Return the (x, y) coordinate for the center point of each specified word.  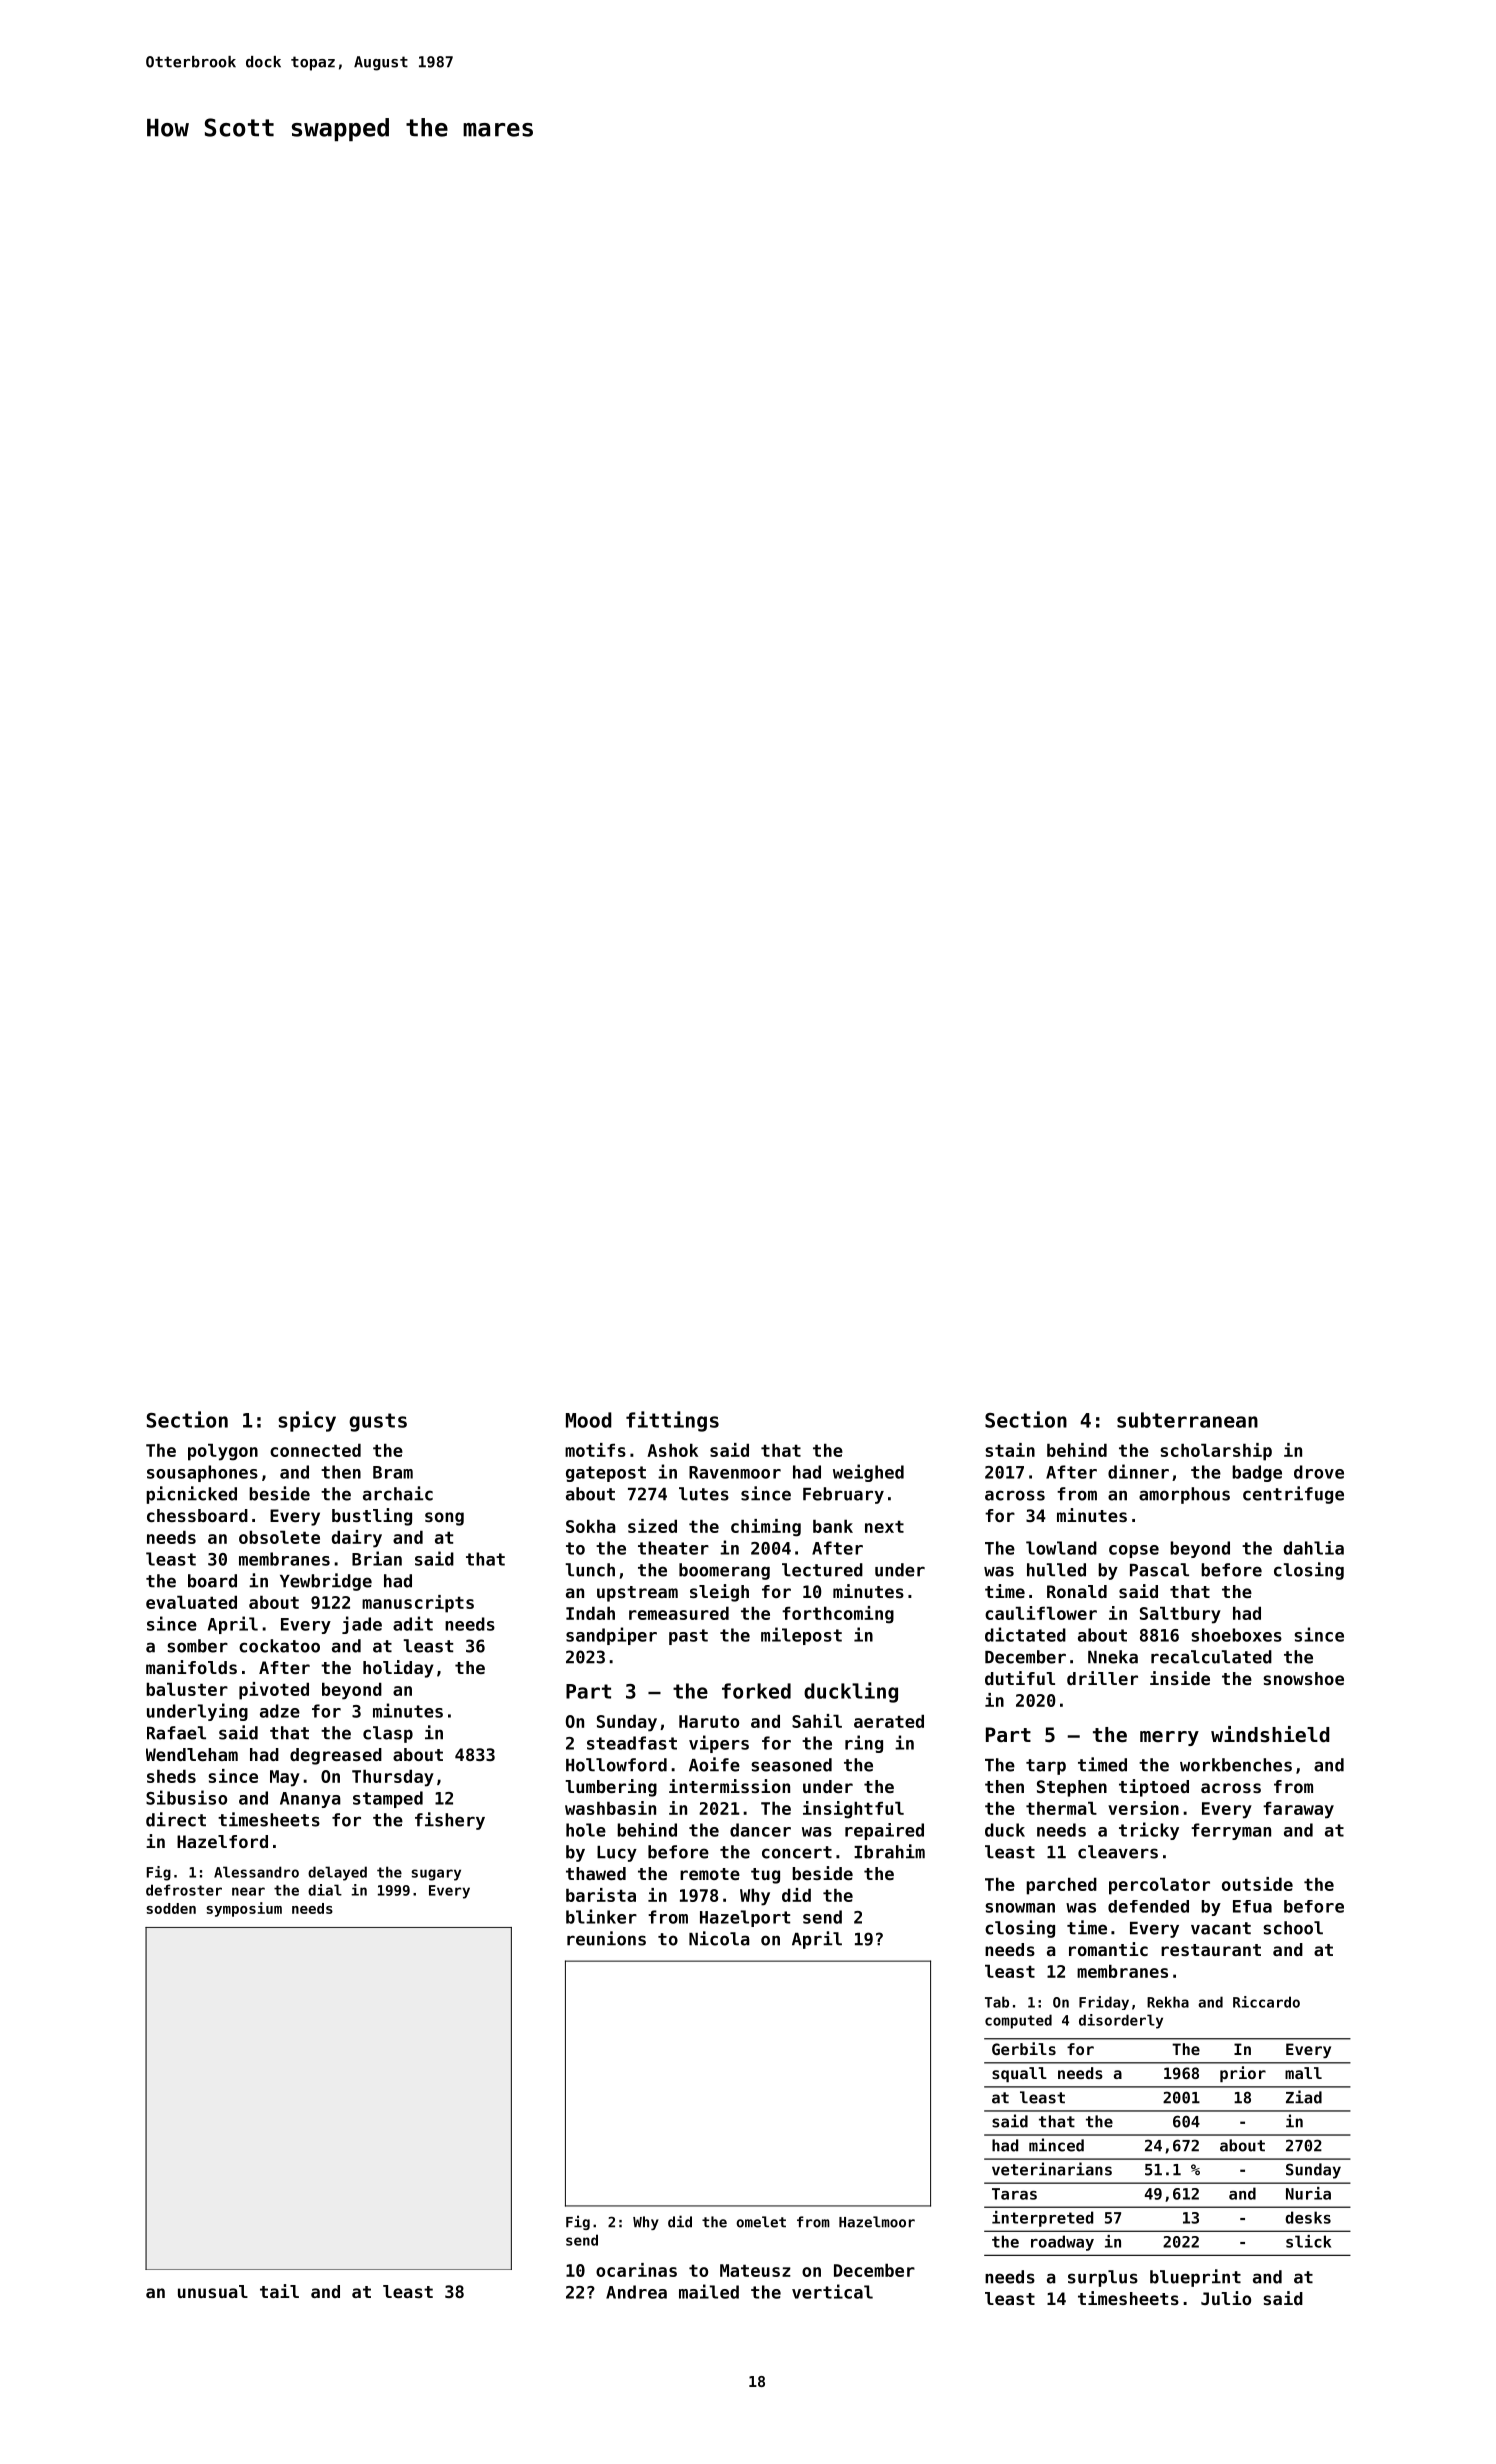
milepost (801, 1636)
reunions (606, 1938)
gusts (378, 1422)
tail (279, 2291)
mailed (709, 2291)
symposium (244, 1909)
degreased (336, 1756)
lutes (704, 1494)
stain (1010, 1450)
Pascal (1159, 1570)
